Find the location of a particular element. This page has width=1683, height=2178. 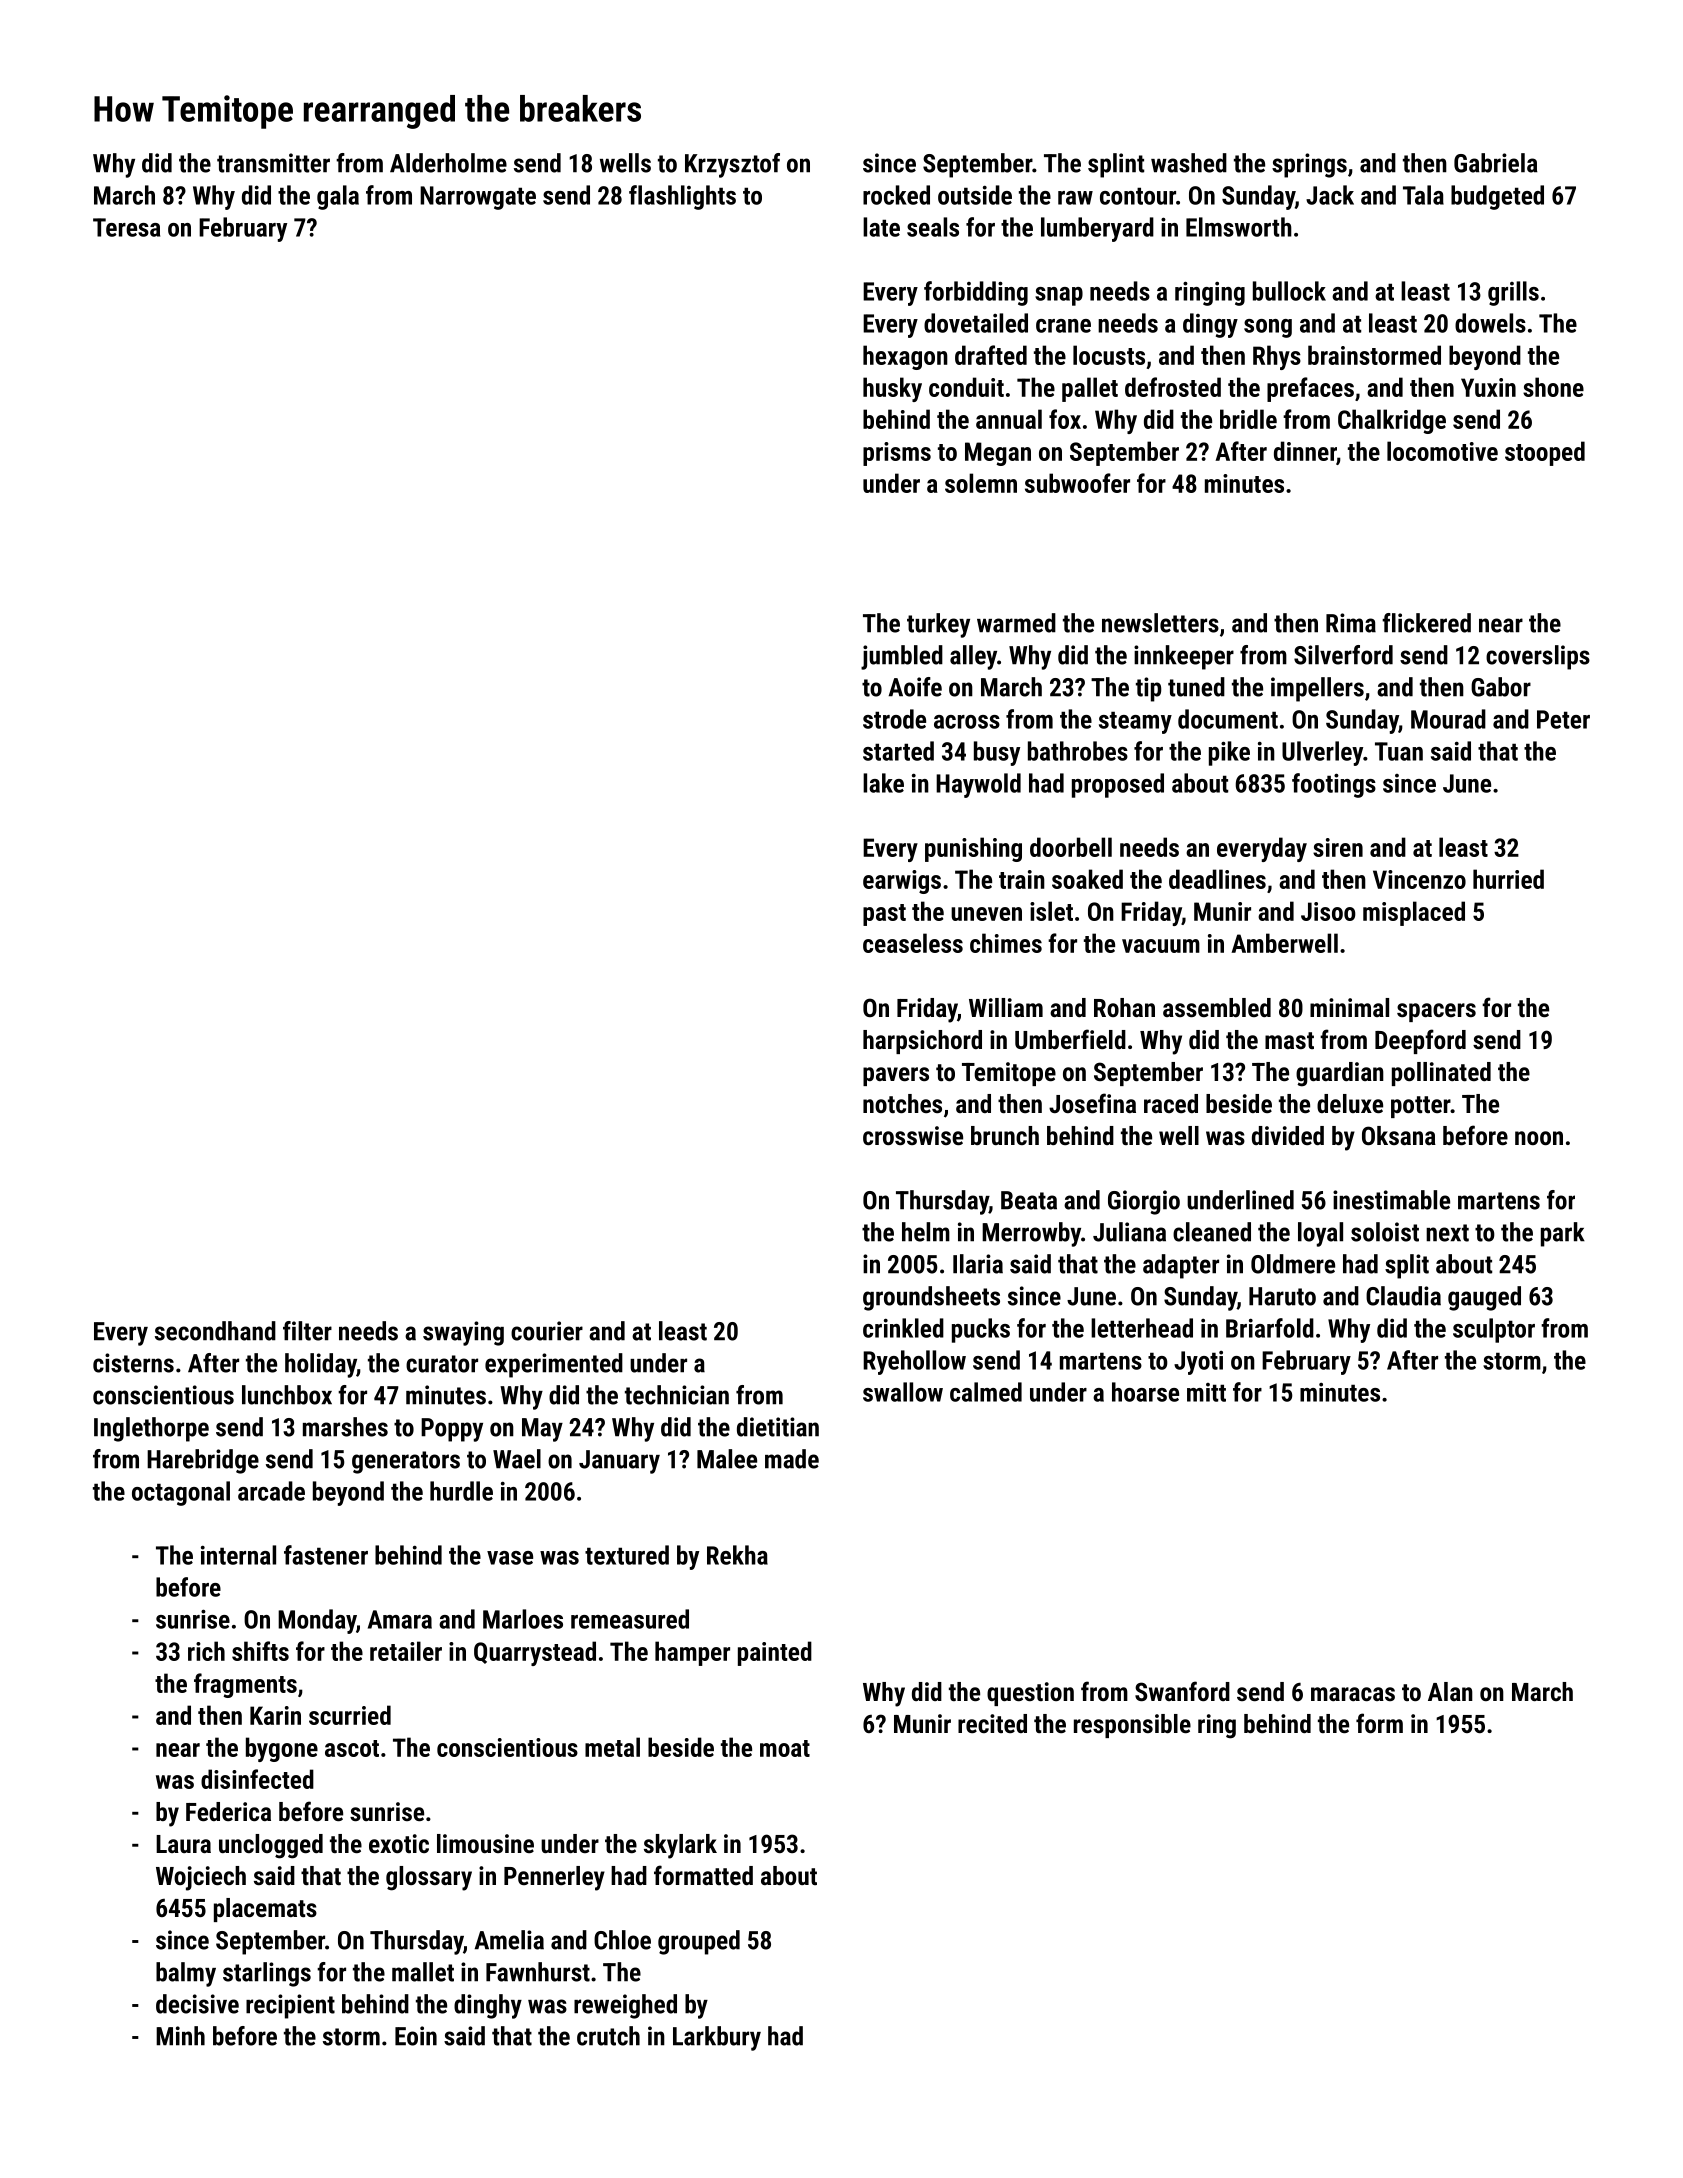

recited is located at coordinates (992, 1723).
